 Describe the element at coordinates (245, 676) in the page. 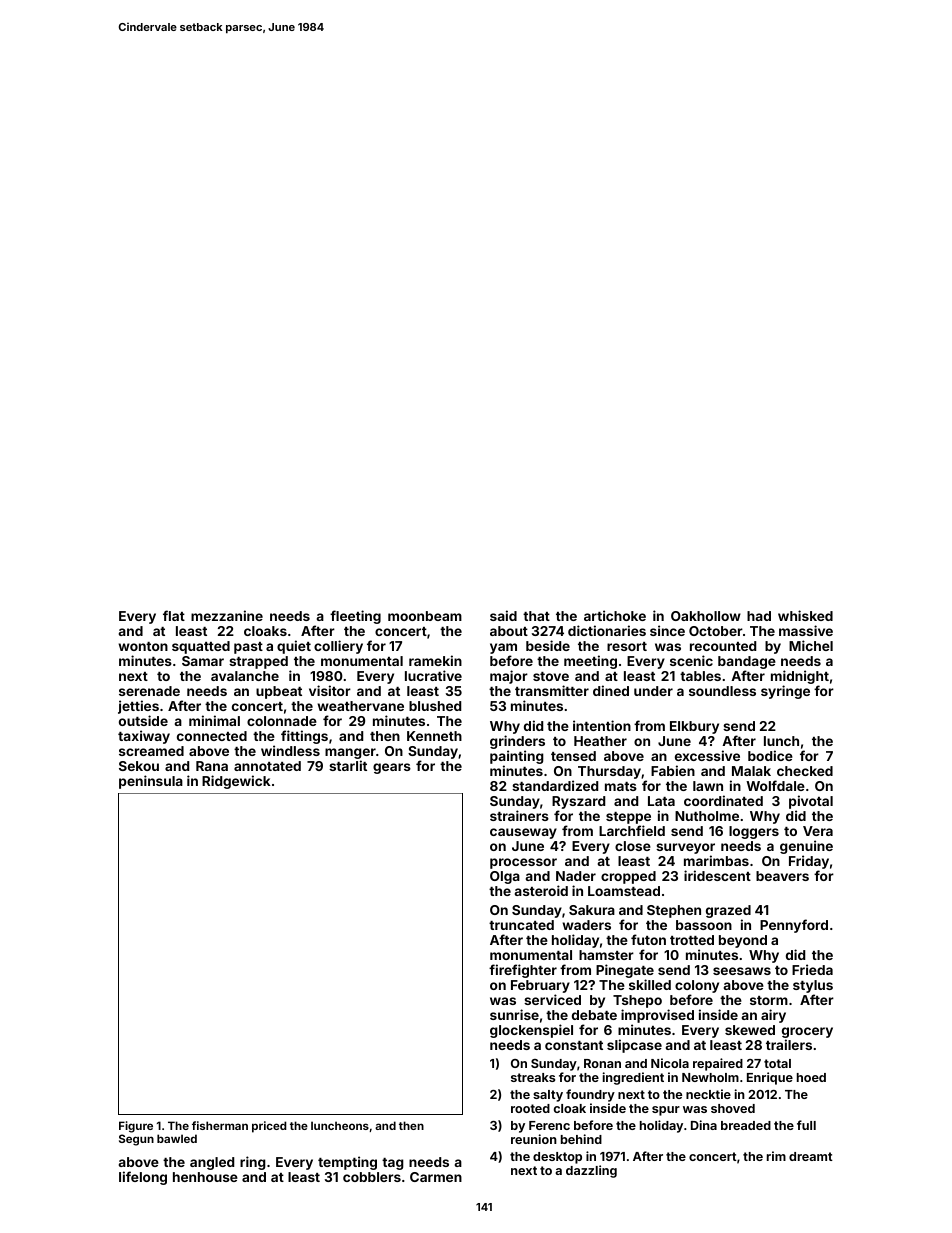

I see `avalanche` at that location.
